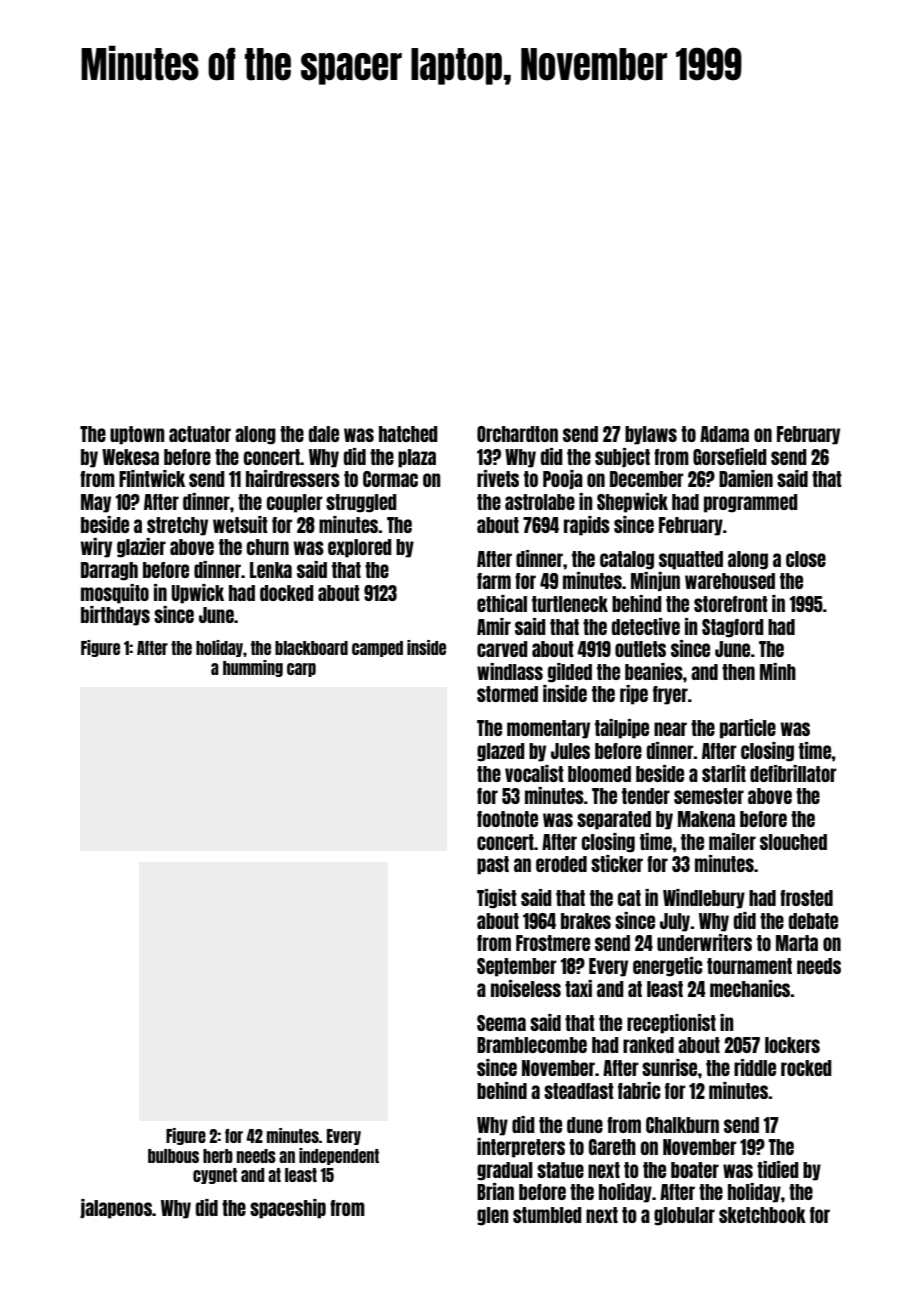 The height and width of the image is (1308, 924). Describe the element at coordinates (173, 1156) in the image. I see `bulbous` at that location.
